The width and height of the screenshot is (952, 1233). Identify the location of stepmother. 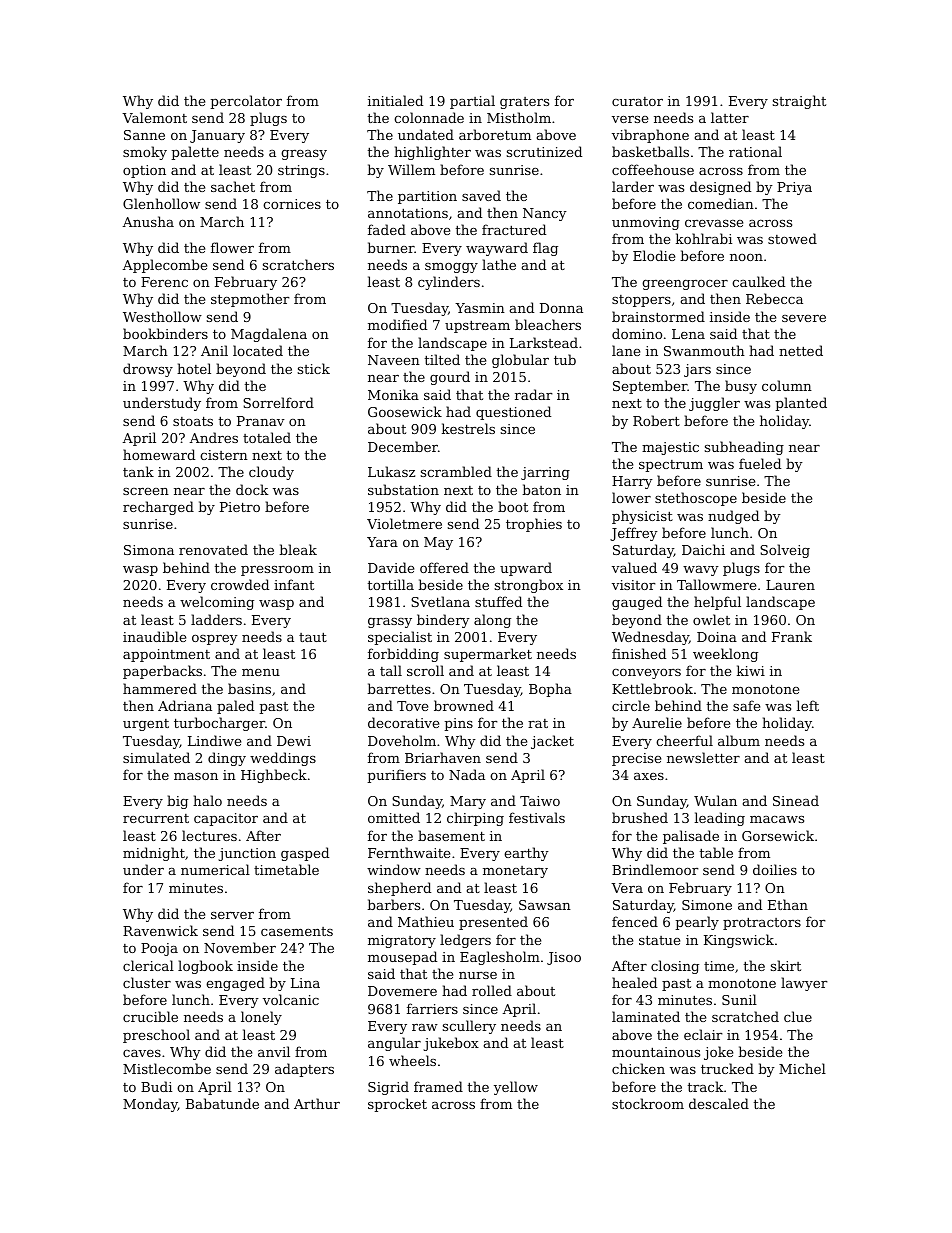
(250, 300).
